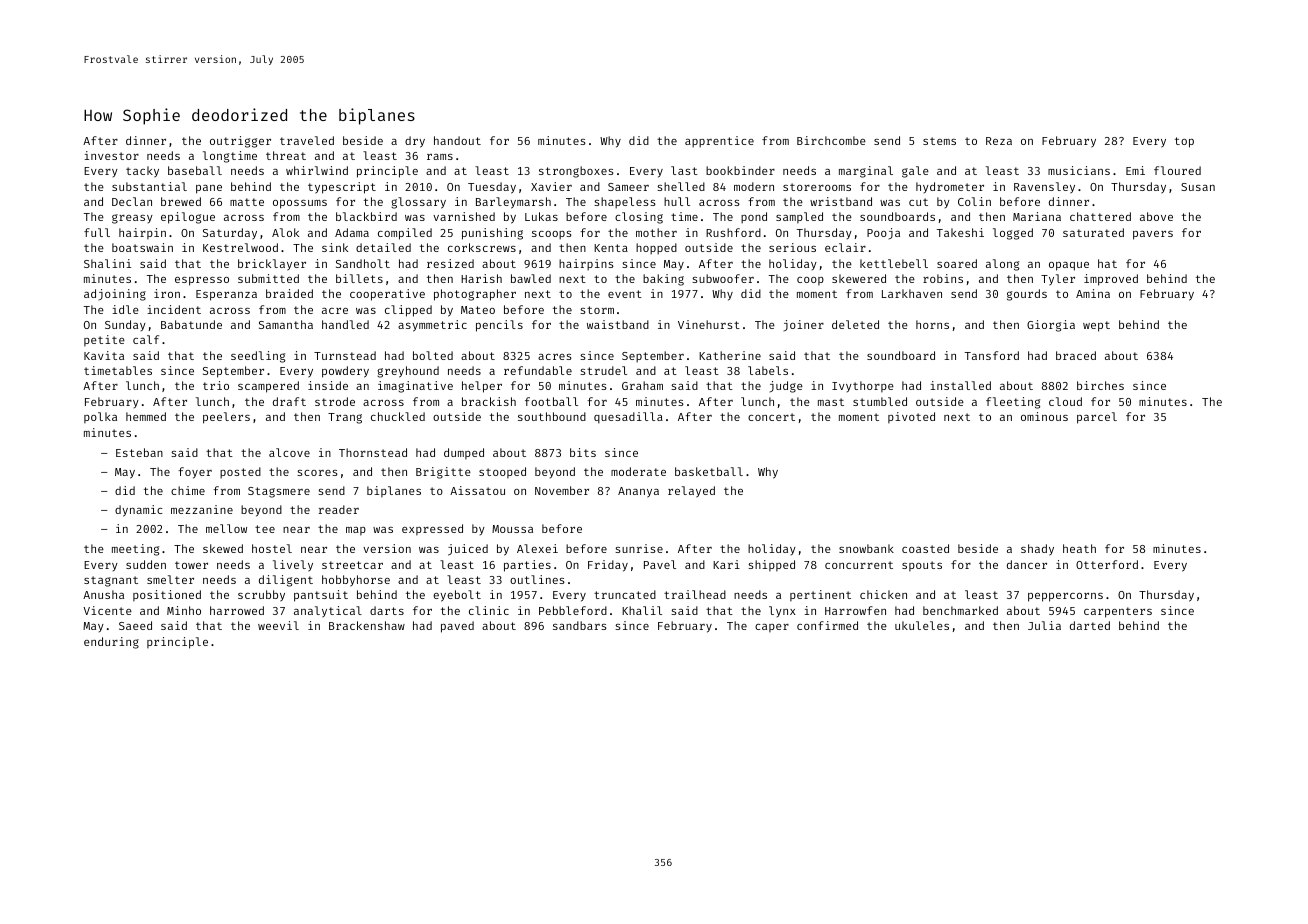 The image size is (1308, 924). I want to click on stagnant, so click(111, 581).
